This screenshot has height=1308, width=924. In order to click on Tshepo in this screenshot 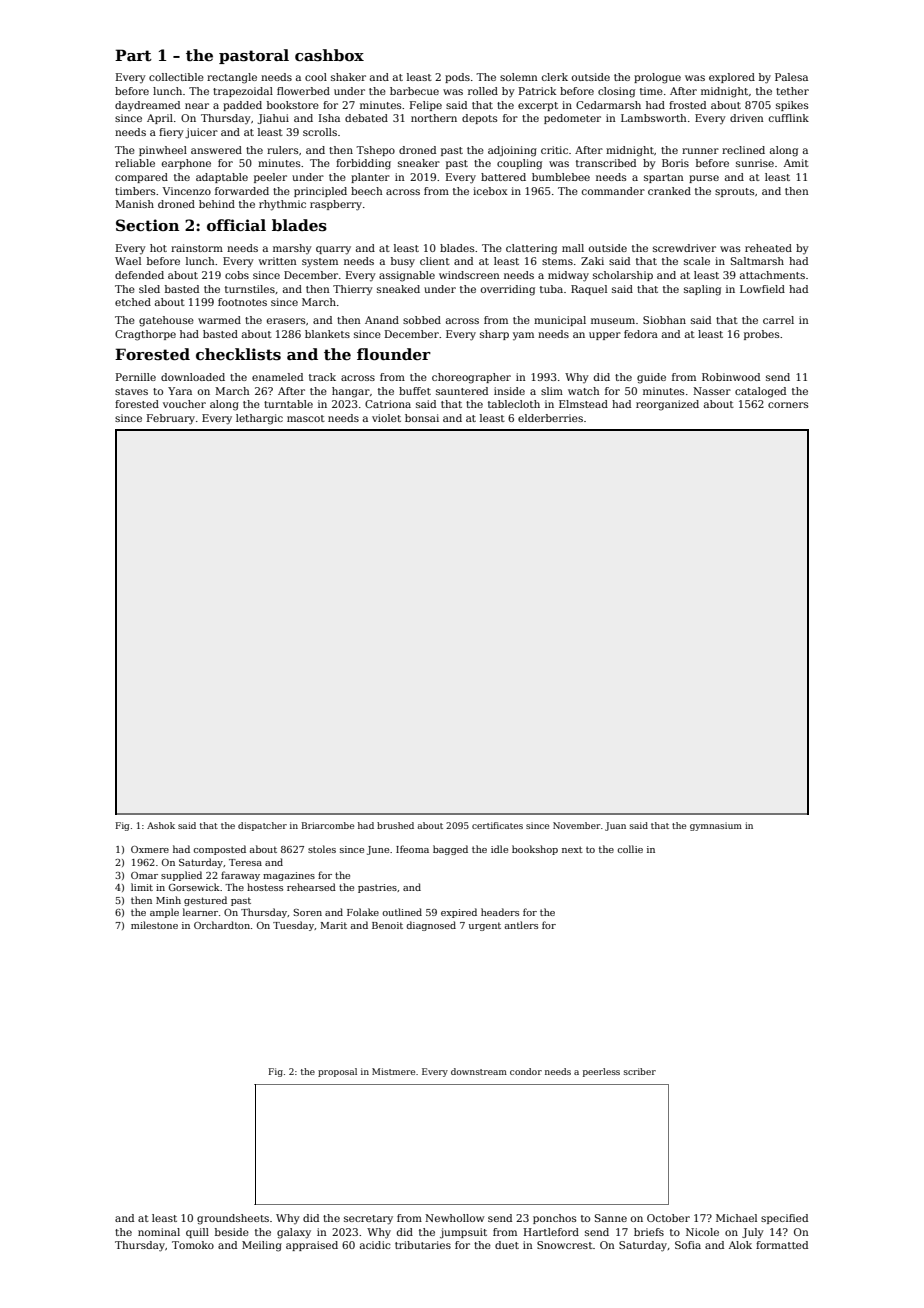, I will do `click(375, 151)`.
